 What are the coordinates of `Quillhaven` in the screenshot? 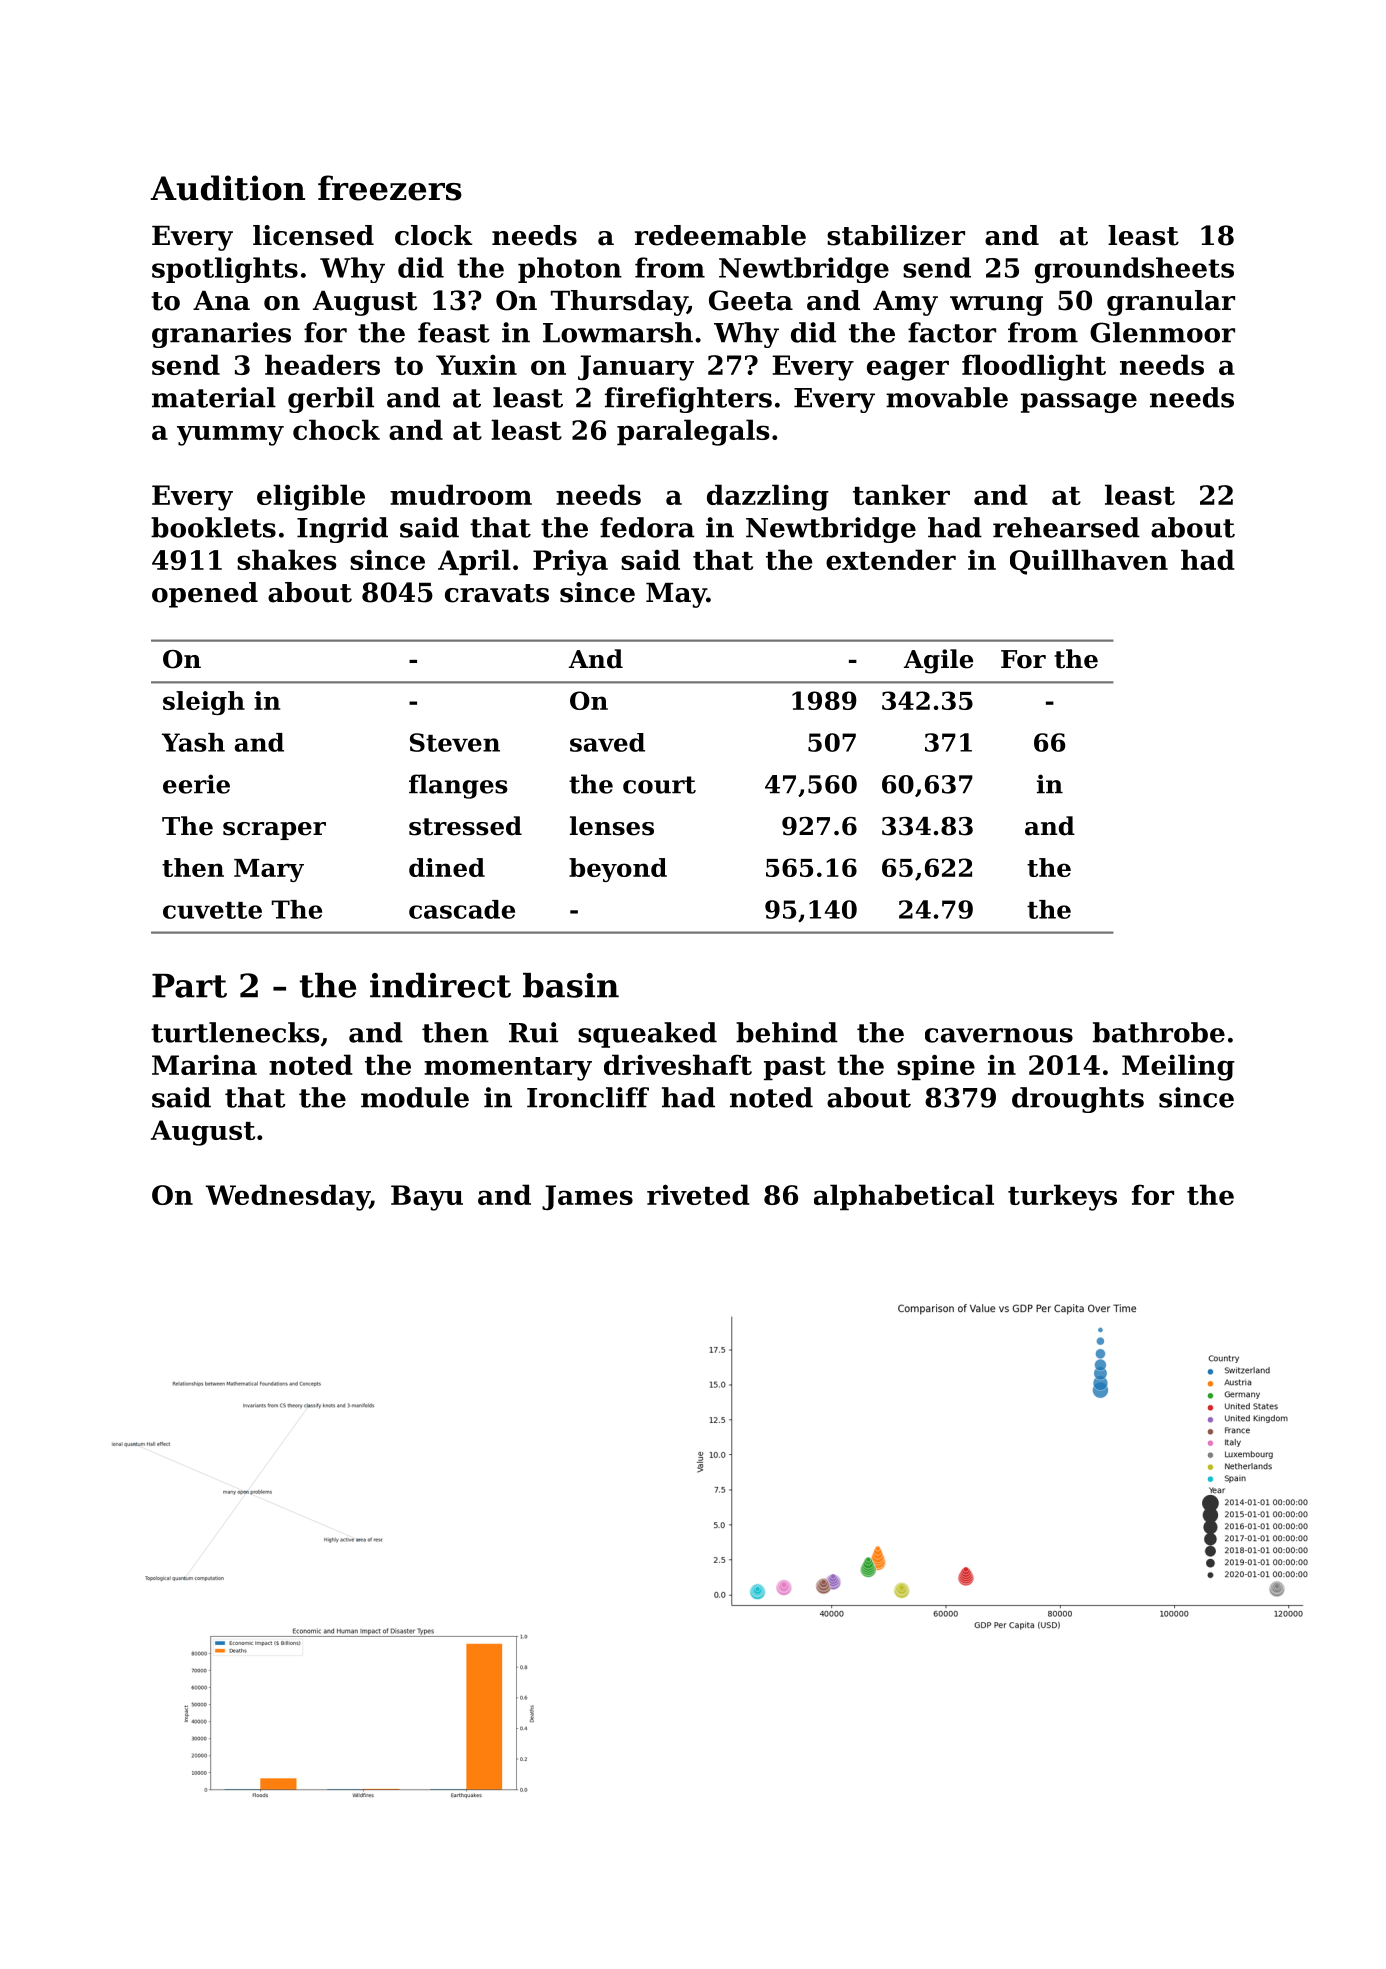 It's located at (1089, 562).
